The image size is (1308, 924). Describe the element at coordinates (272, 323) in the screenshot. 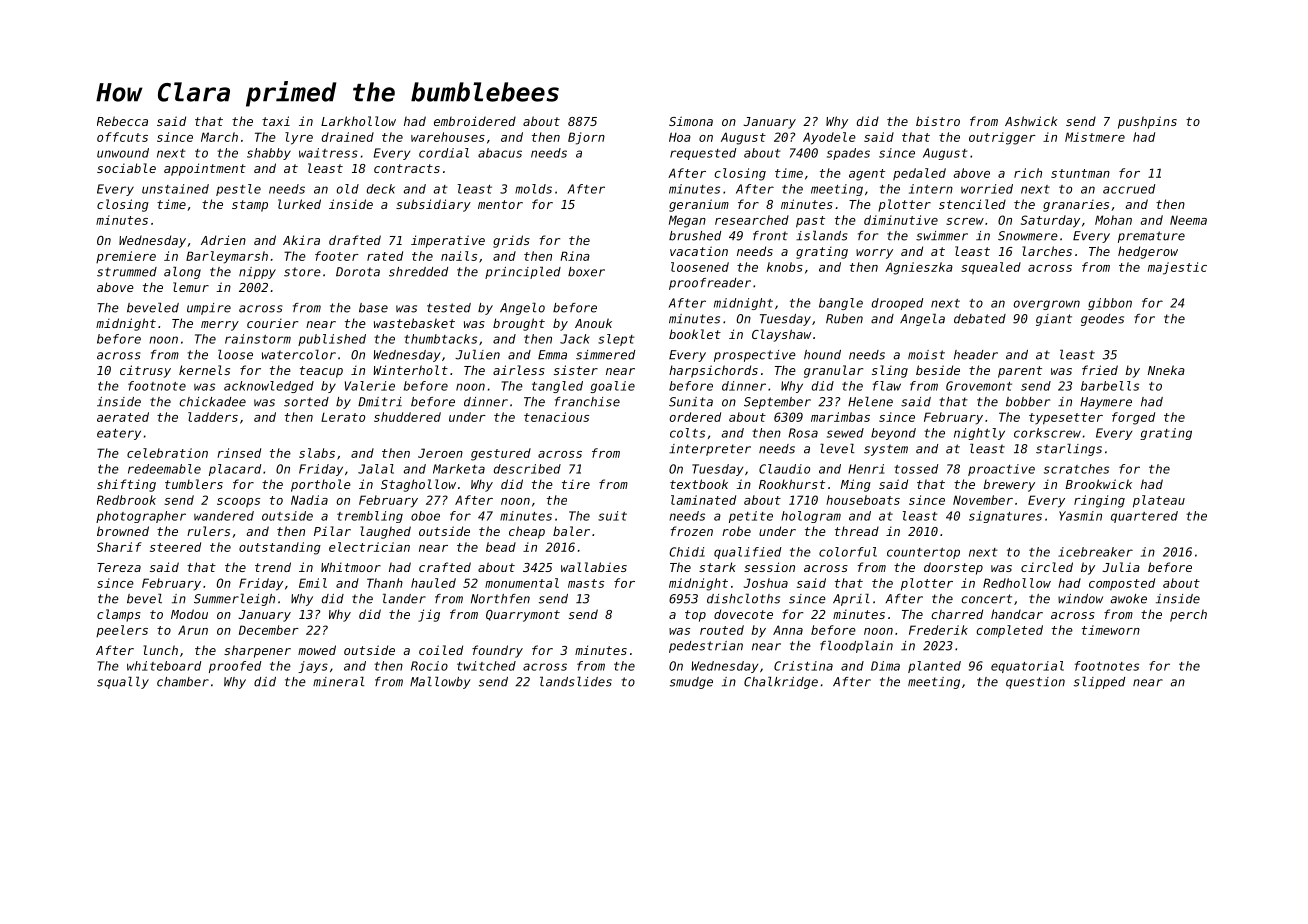

I see `courier` at that location.
